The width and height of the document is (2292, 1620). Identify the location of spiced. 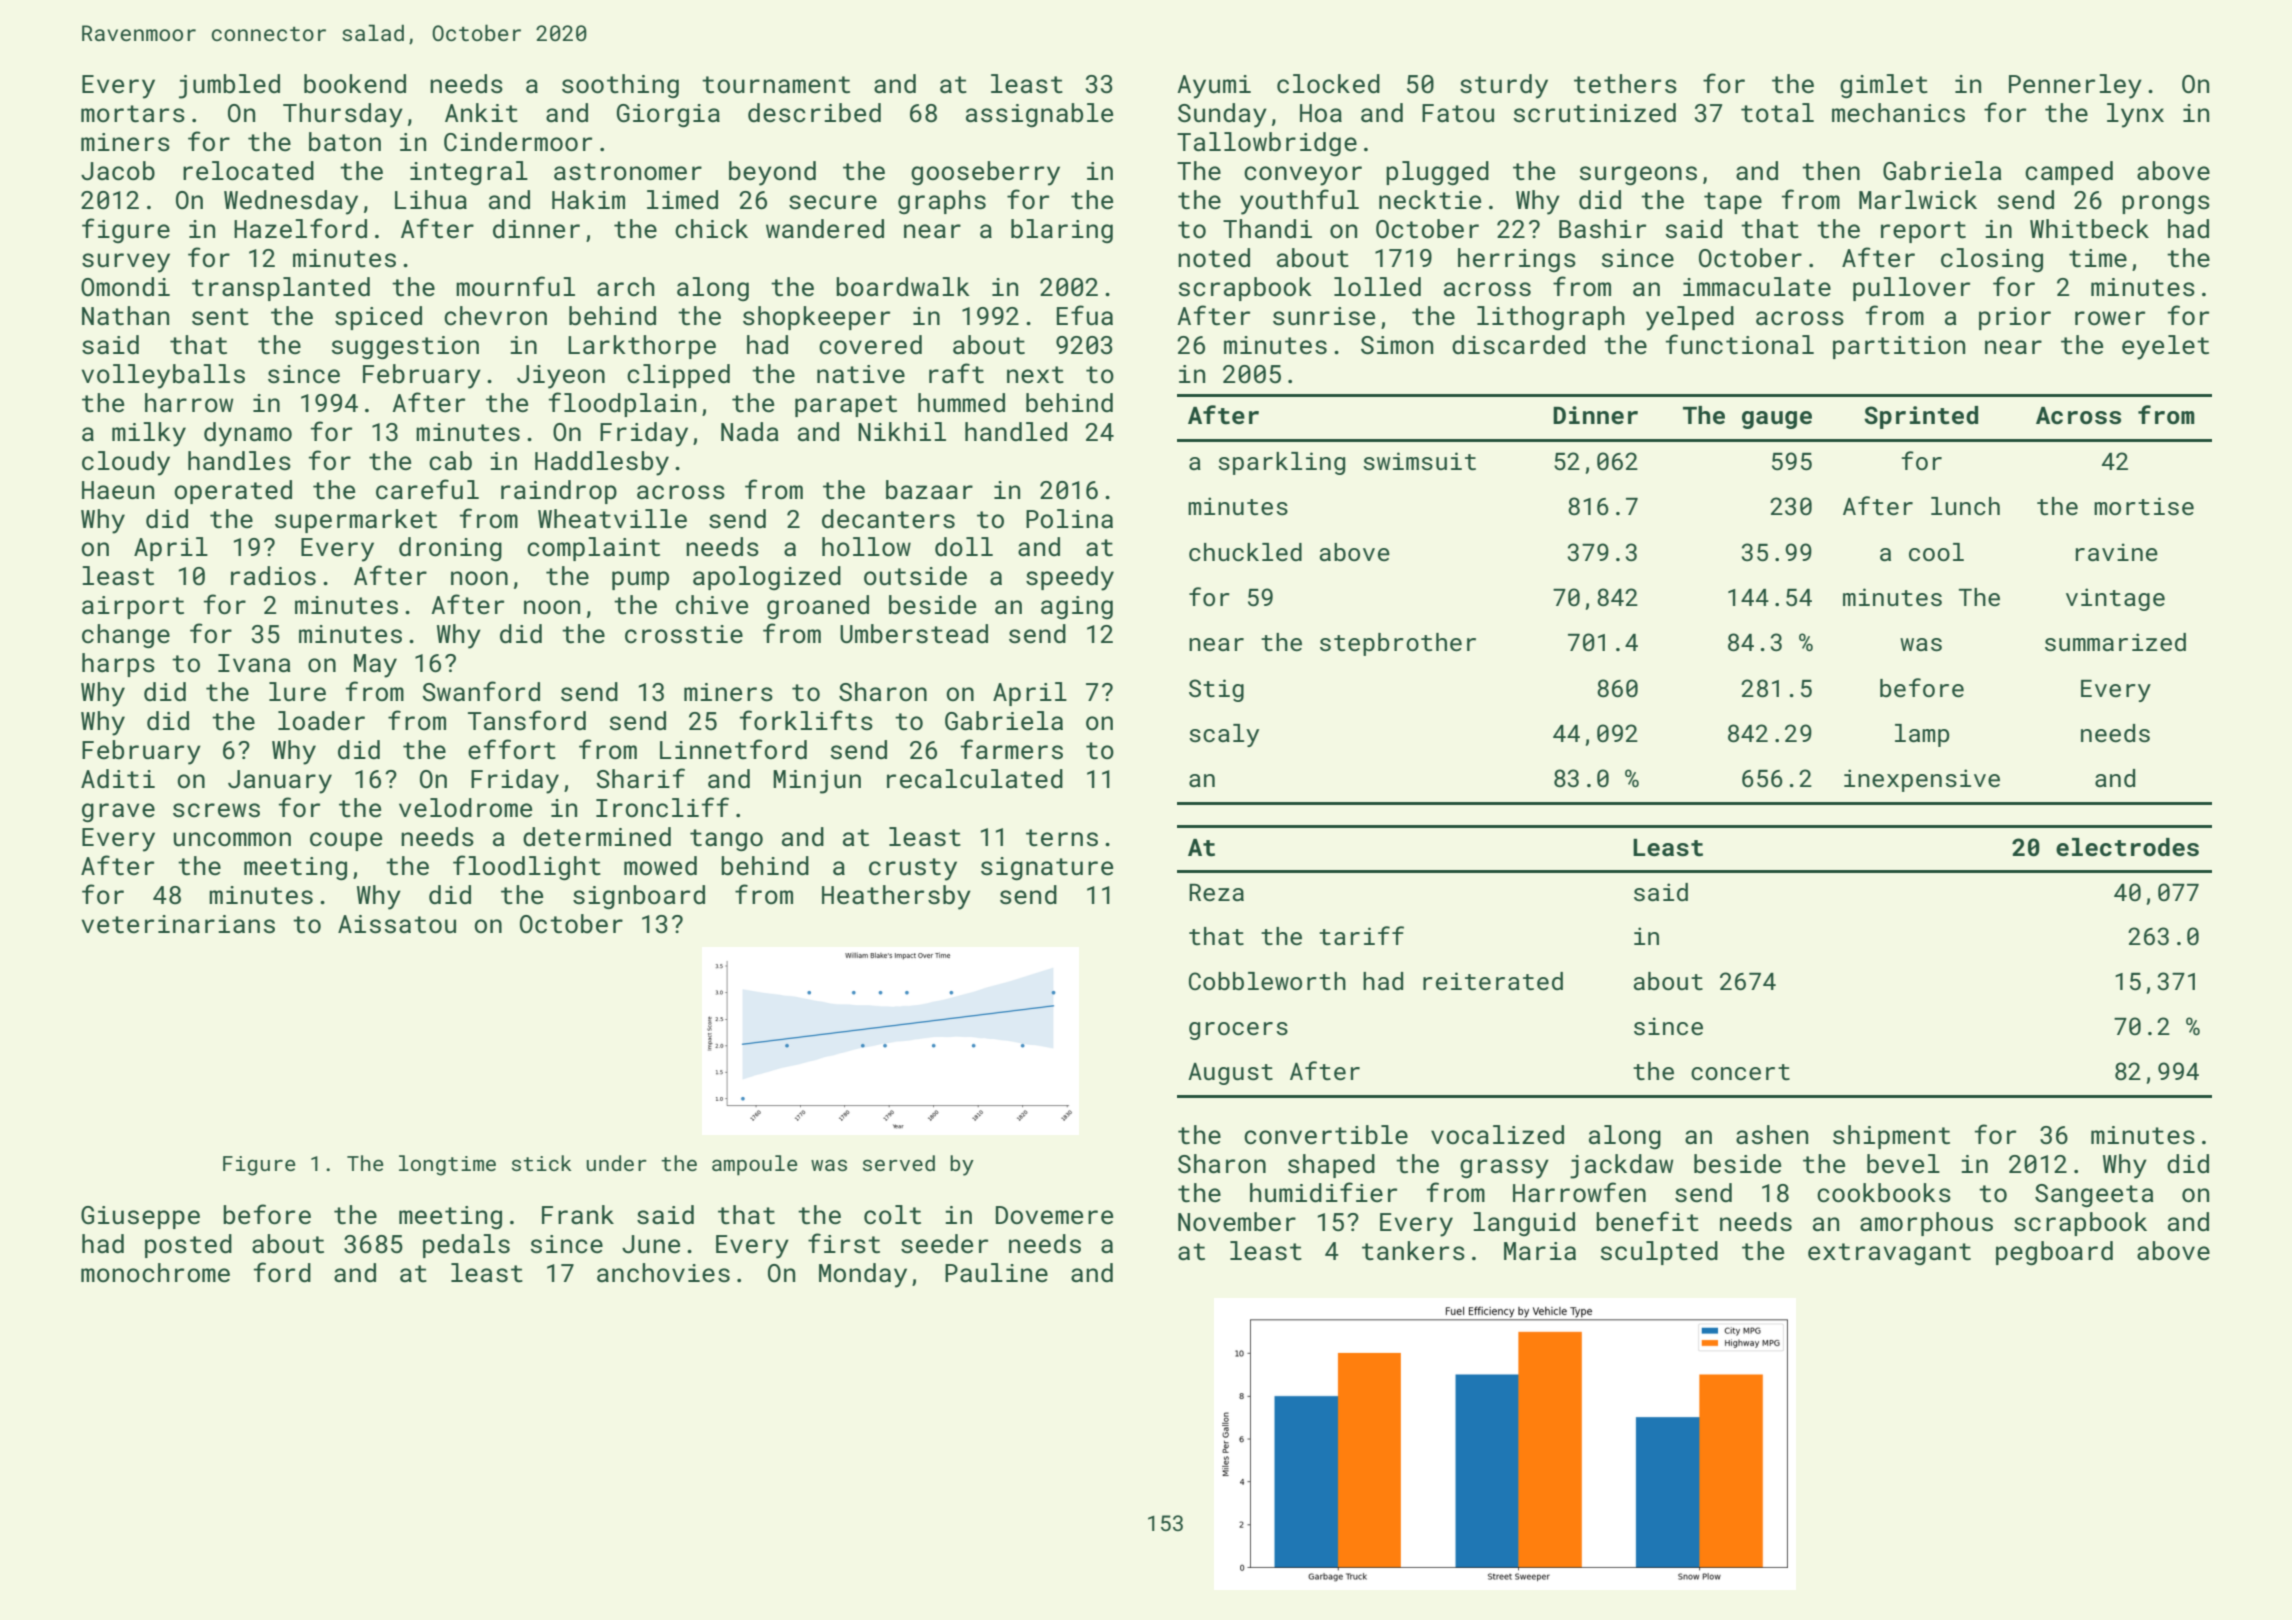
(378, 318).
